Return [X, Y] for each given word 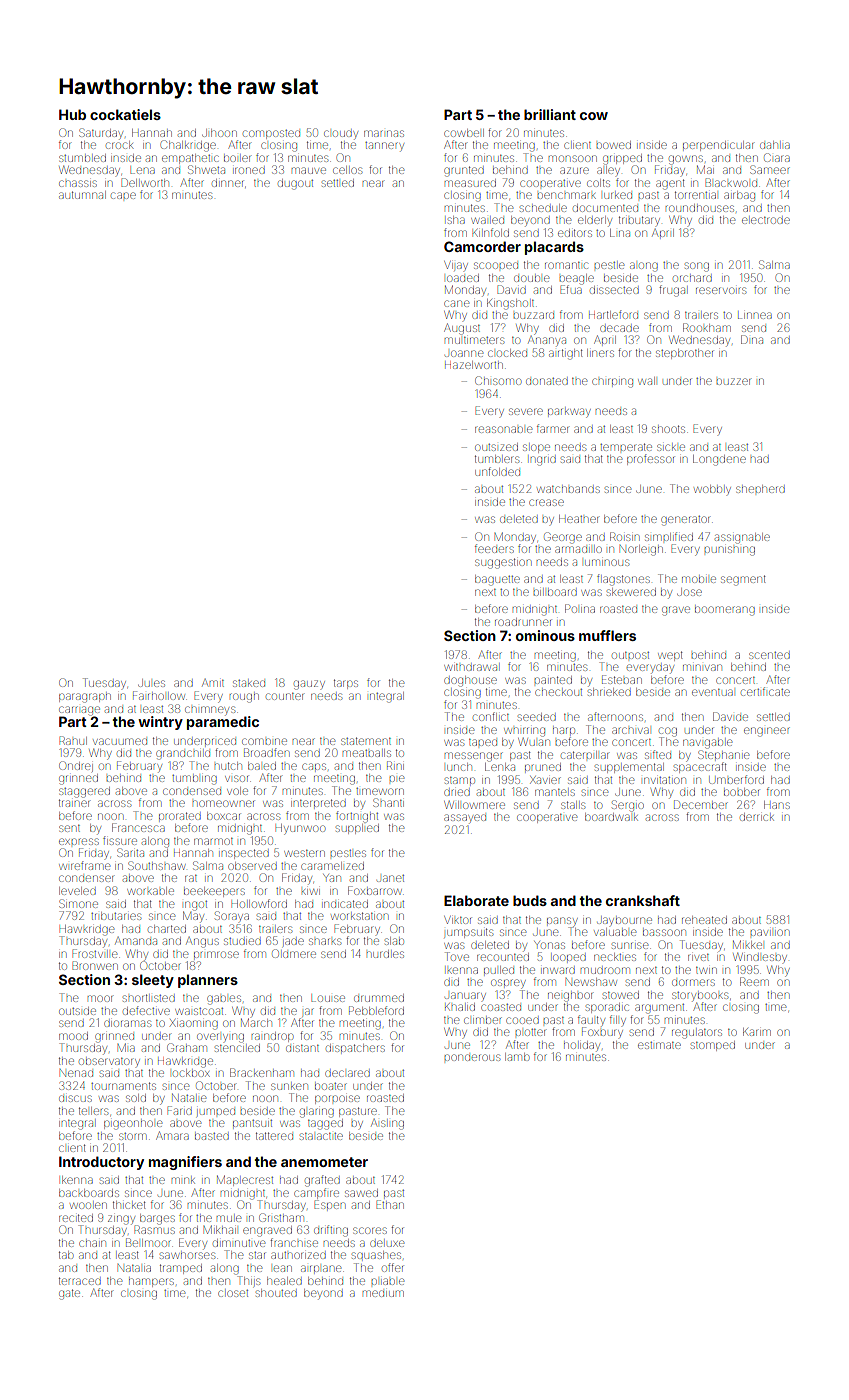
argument [659, 1009]
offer [392, 1267]
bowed [614, 145]
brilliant [550, 114]
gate [69, 1294]
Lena [142, 170]
